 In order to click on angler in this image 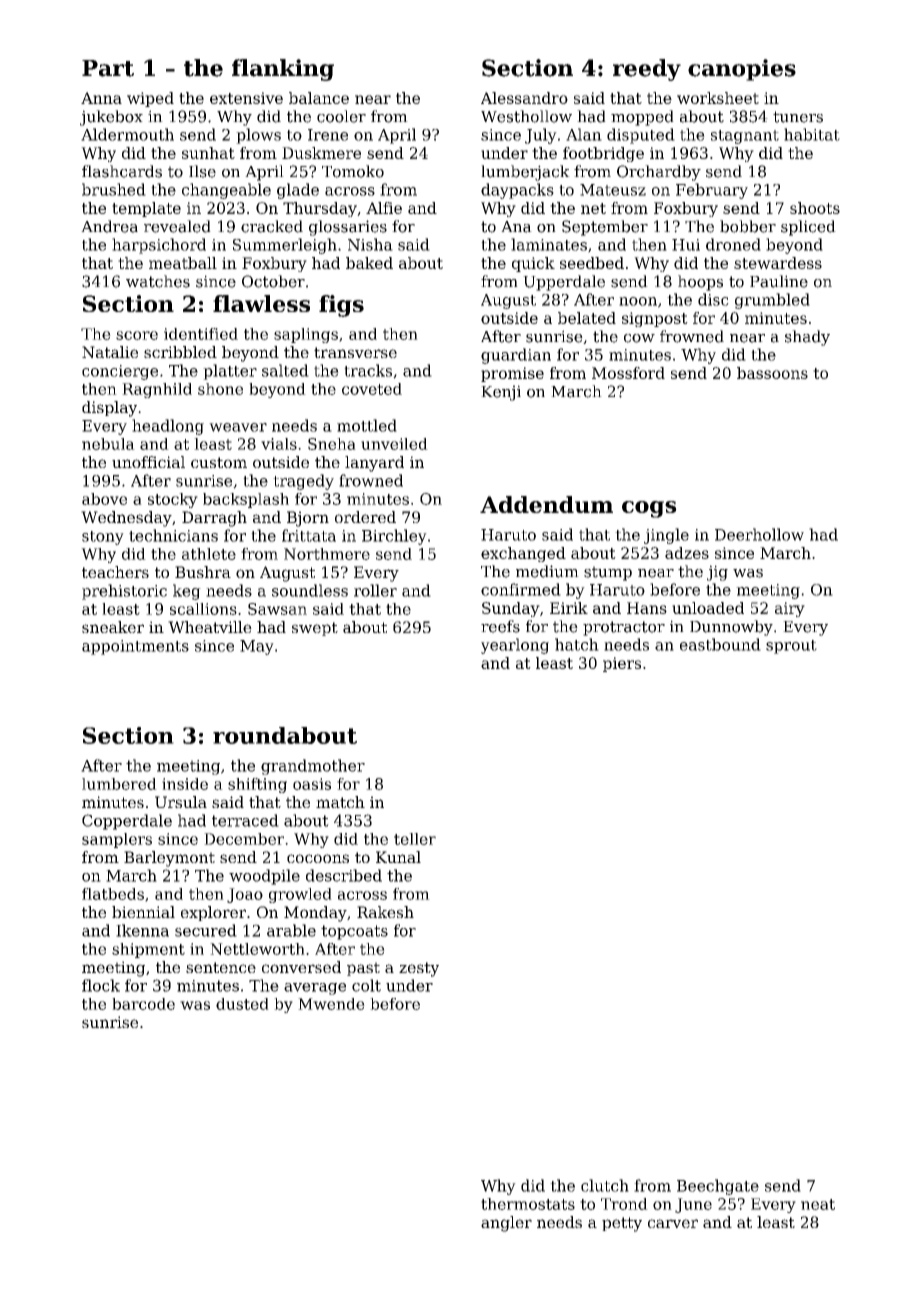, I will do `click(506, 1224)`.
